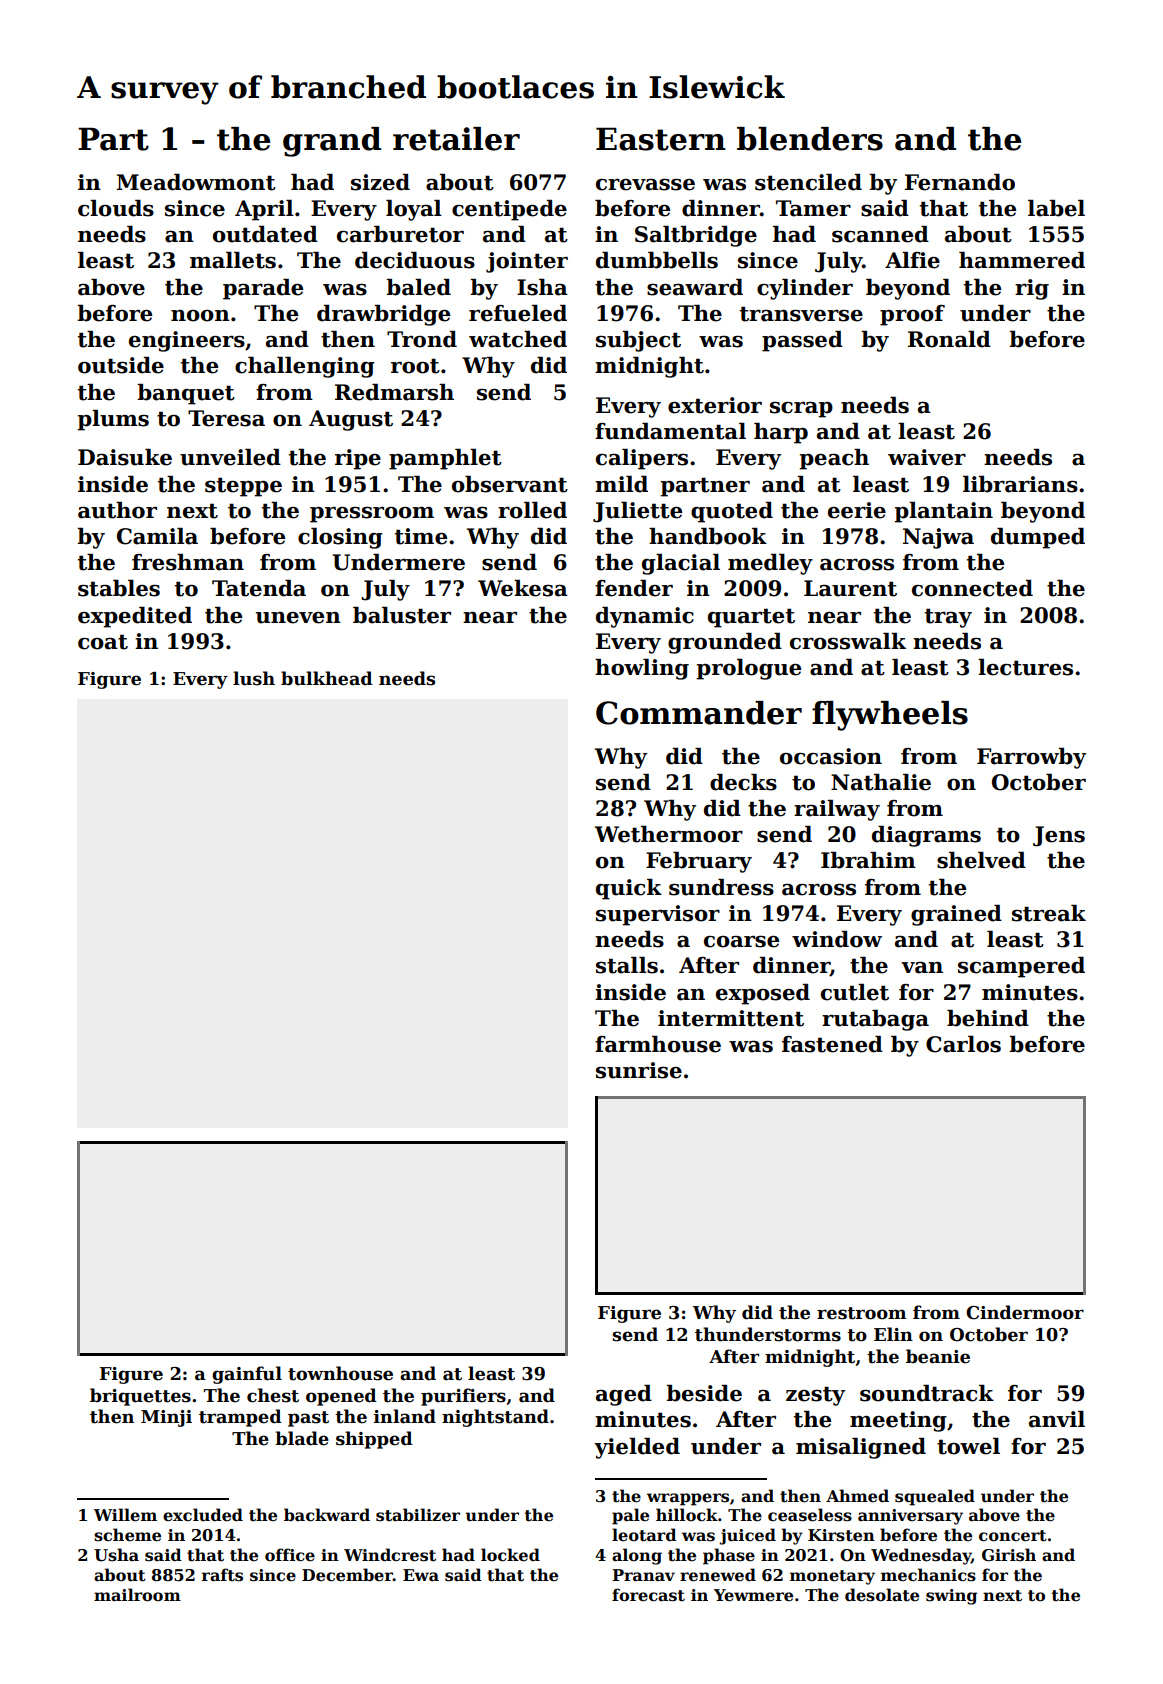 This image has width=1163, height=1684. I want to click on centipede, so click(509, 210).
